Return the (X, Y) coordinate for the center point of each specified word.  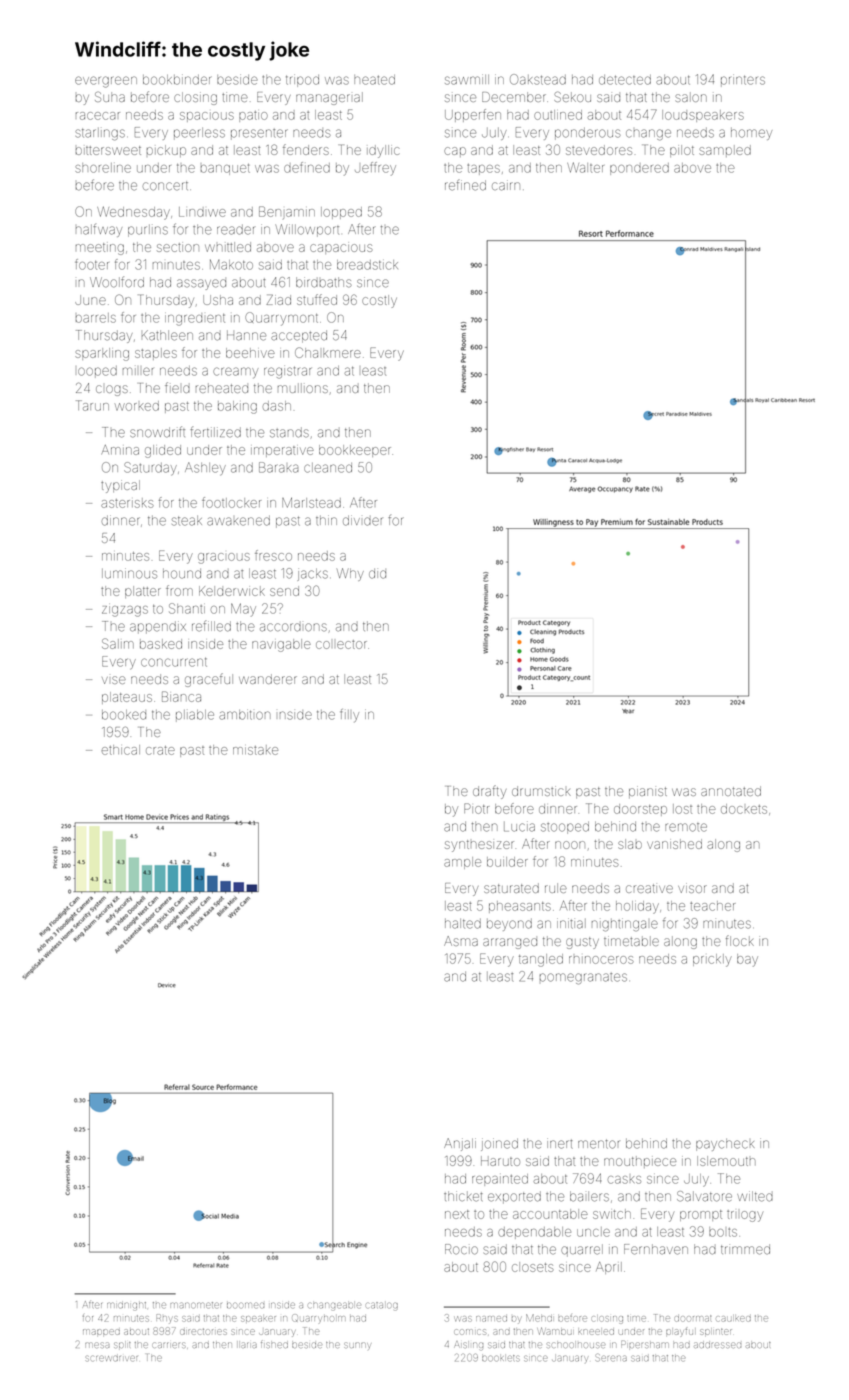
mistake (255, 750)
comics (470, 1332)
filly (349, 715)
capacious (341, 249)
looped (97, 372)
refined (465, 185)
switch (612, 1214)
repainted (500, 1180)
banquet (225, 169)
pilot (682, 151)
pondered (639, 169)
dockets (744, 809)
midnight (126, 1306)
